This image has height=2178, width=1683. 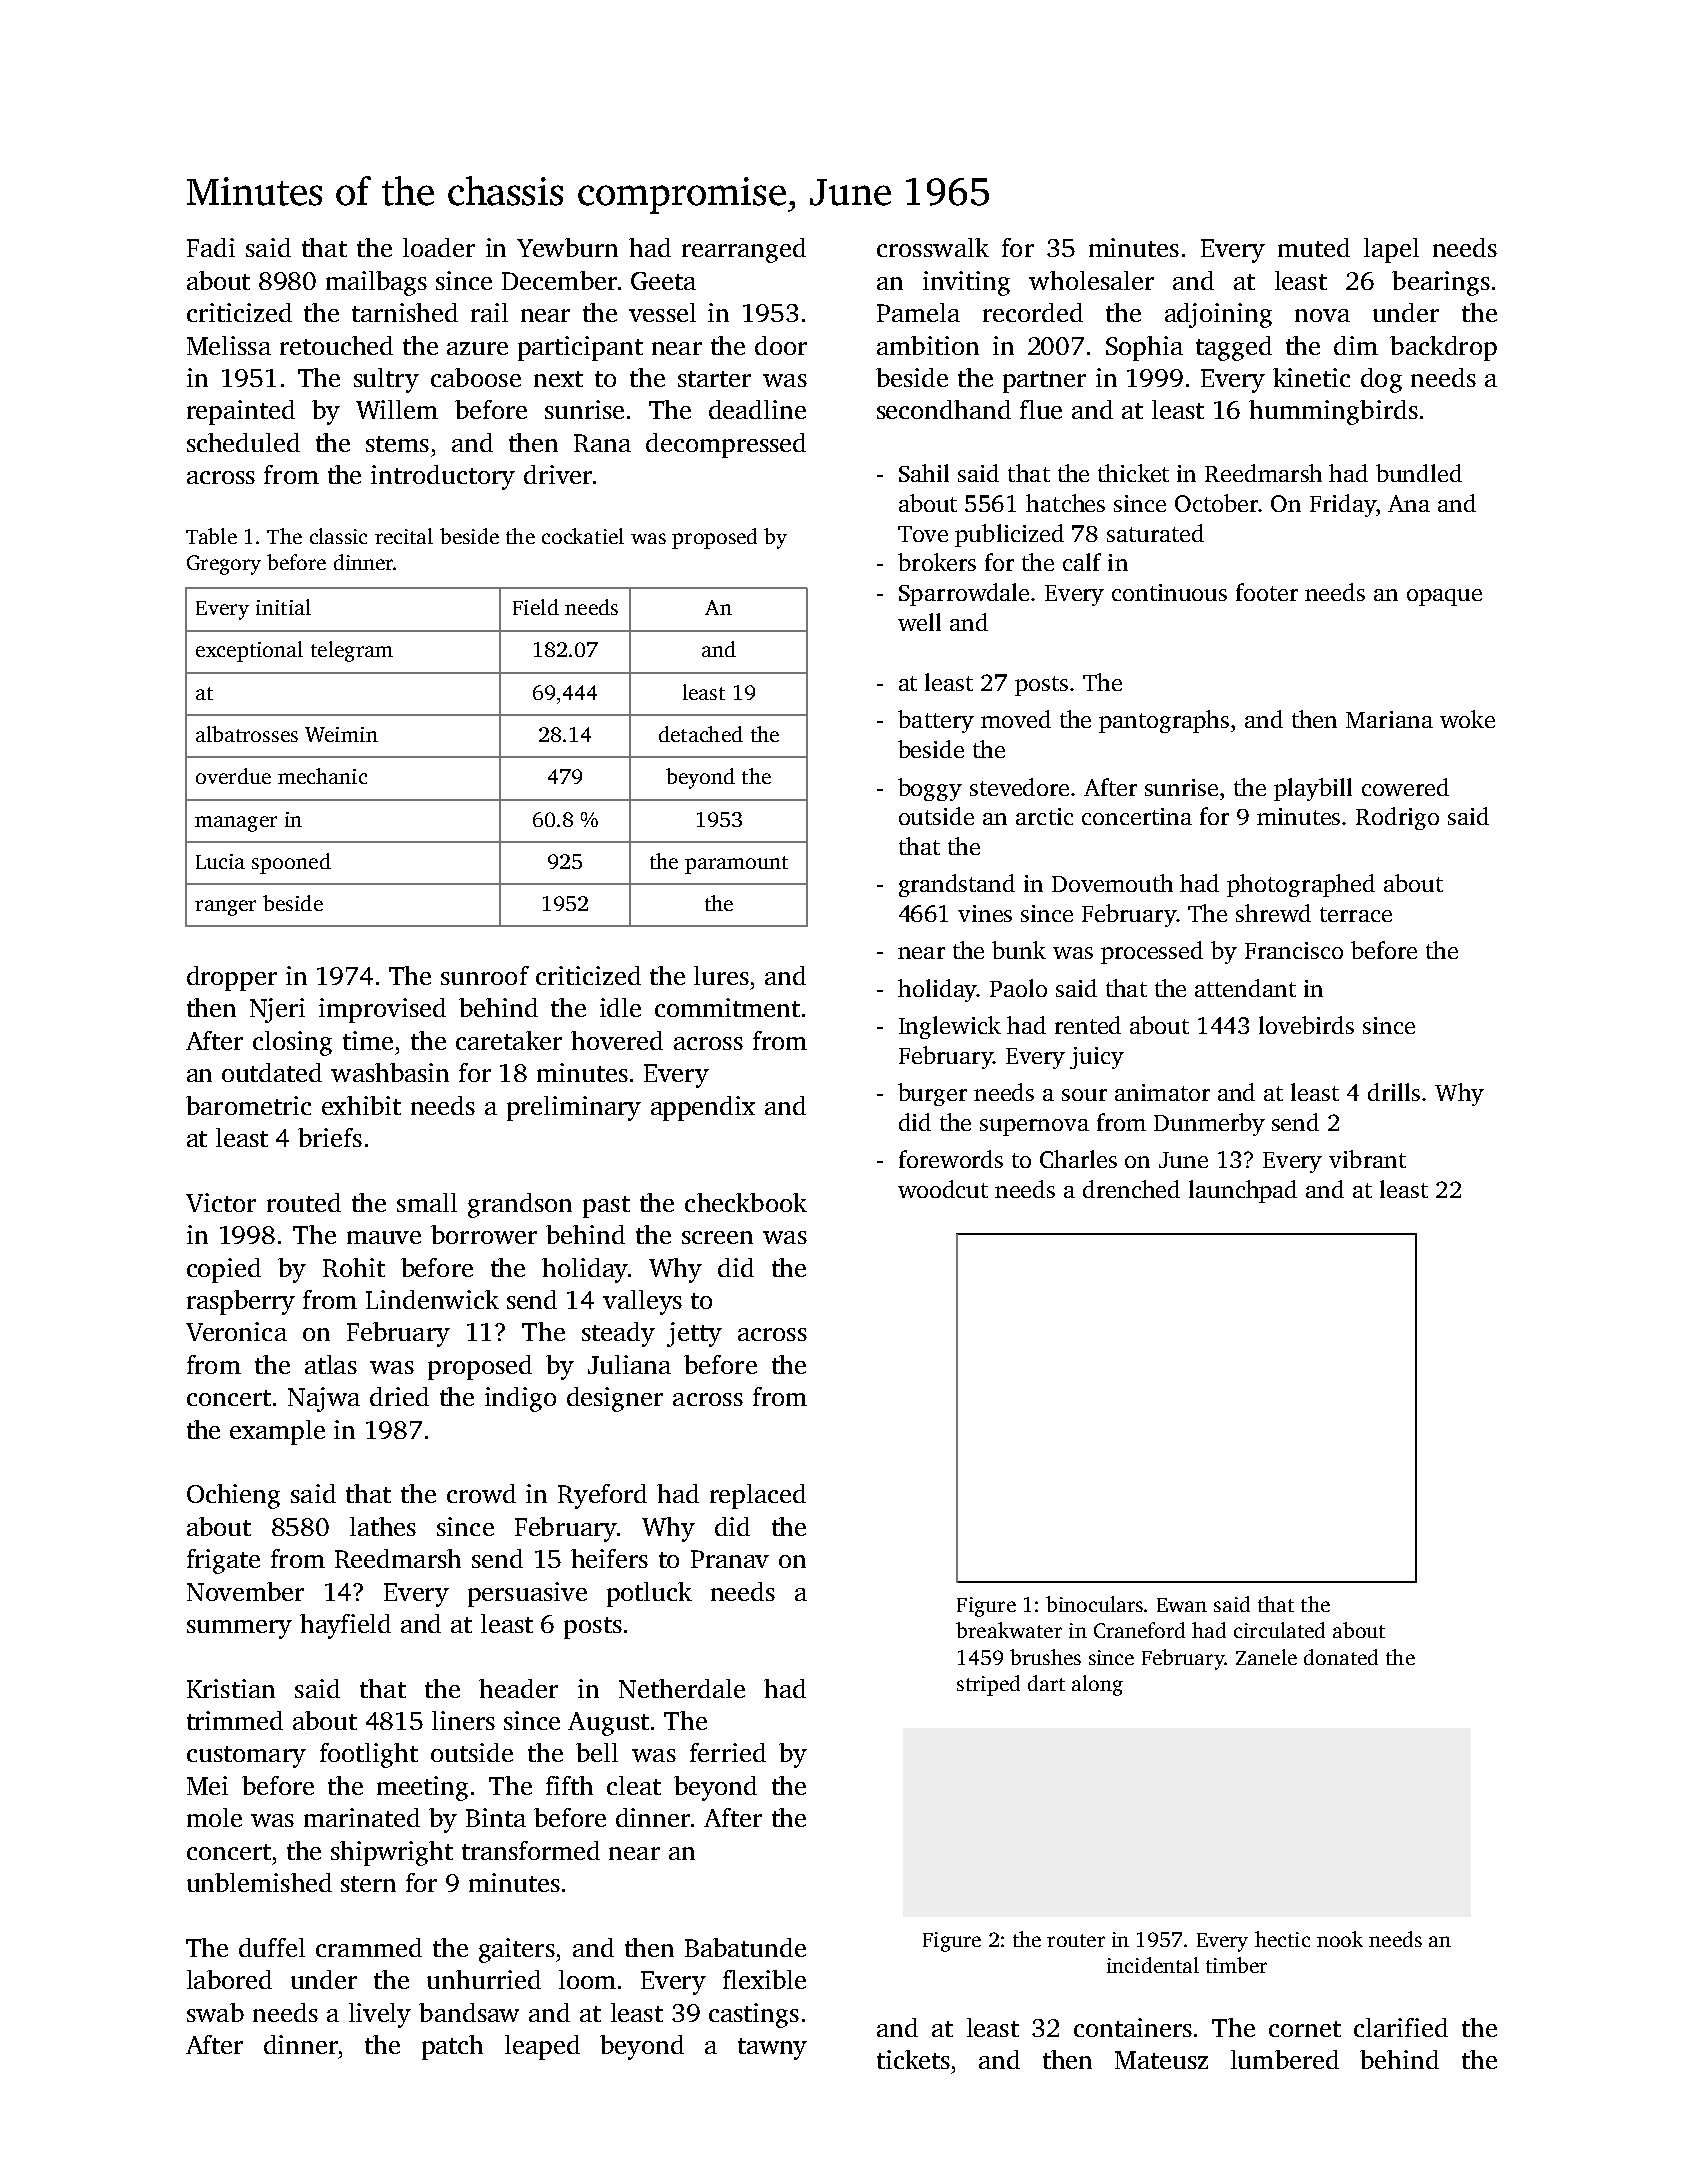 I want to click on indigo, so click(x=520, y=1399).
